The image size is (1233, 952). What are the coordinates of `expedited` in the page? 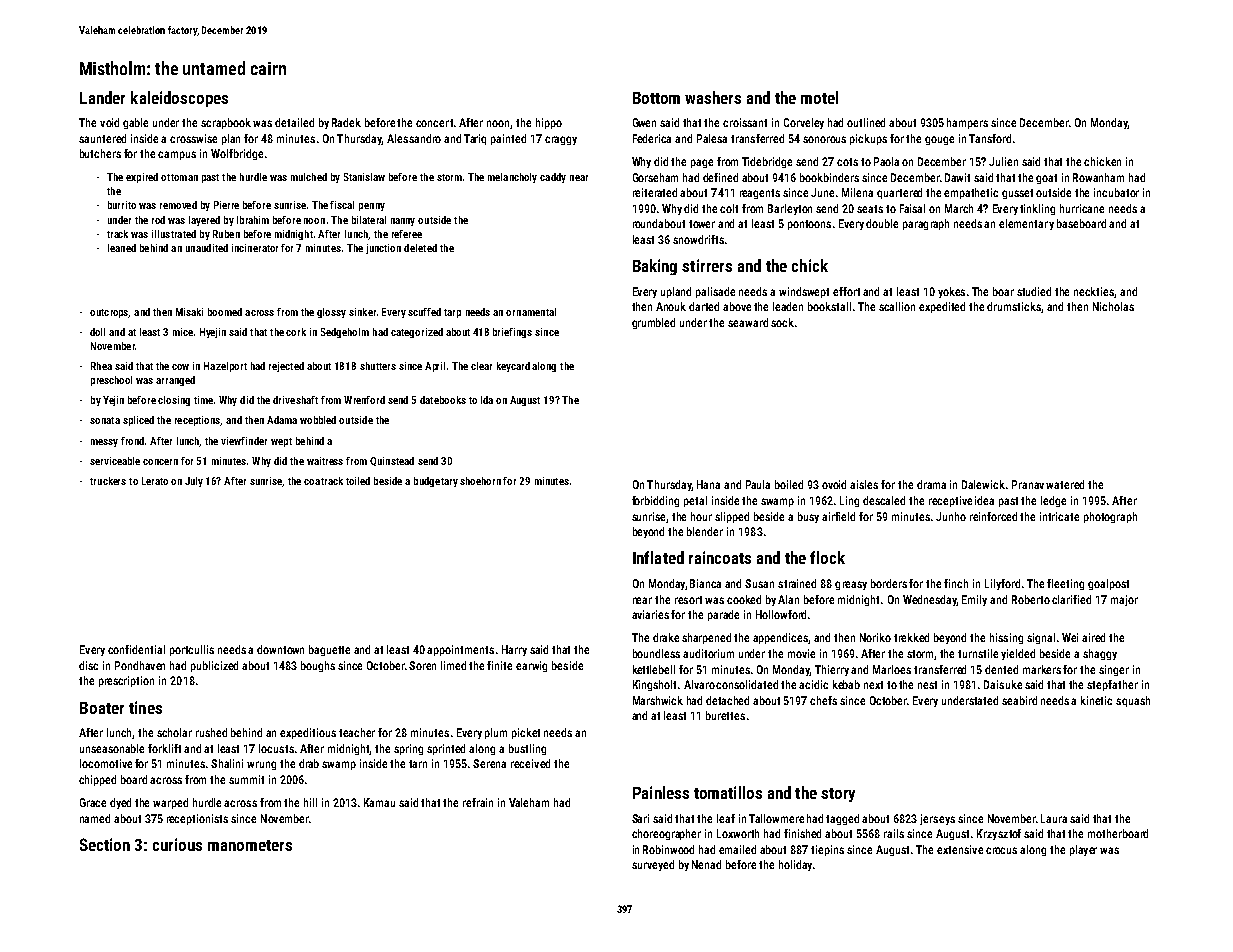 It's located at (942, 307).
